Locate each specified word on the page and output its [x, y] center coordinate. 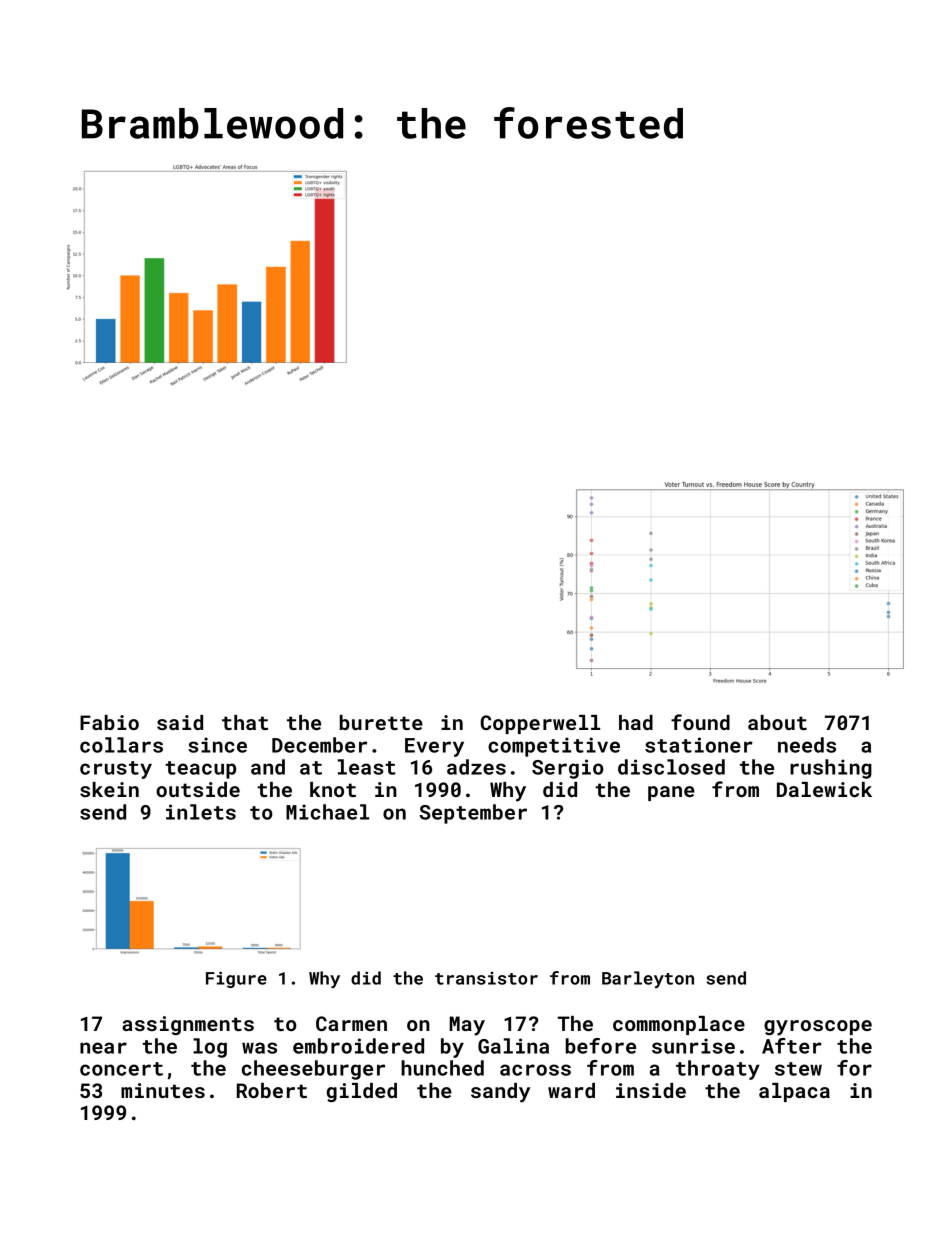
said [180, 722]
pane [671, 793]
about [777, 722]
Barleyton [648, 979]
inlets [201, 812]
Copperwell [540, 724]
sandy [500, 1093]
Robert [272, 1090]
